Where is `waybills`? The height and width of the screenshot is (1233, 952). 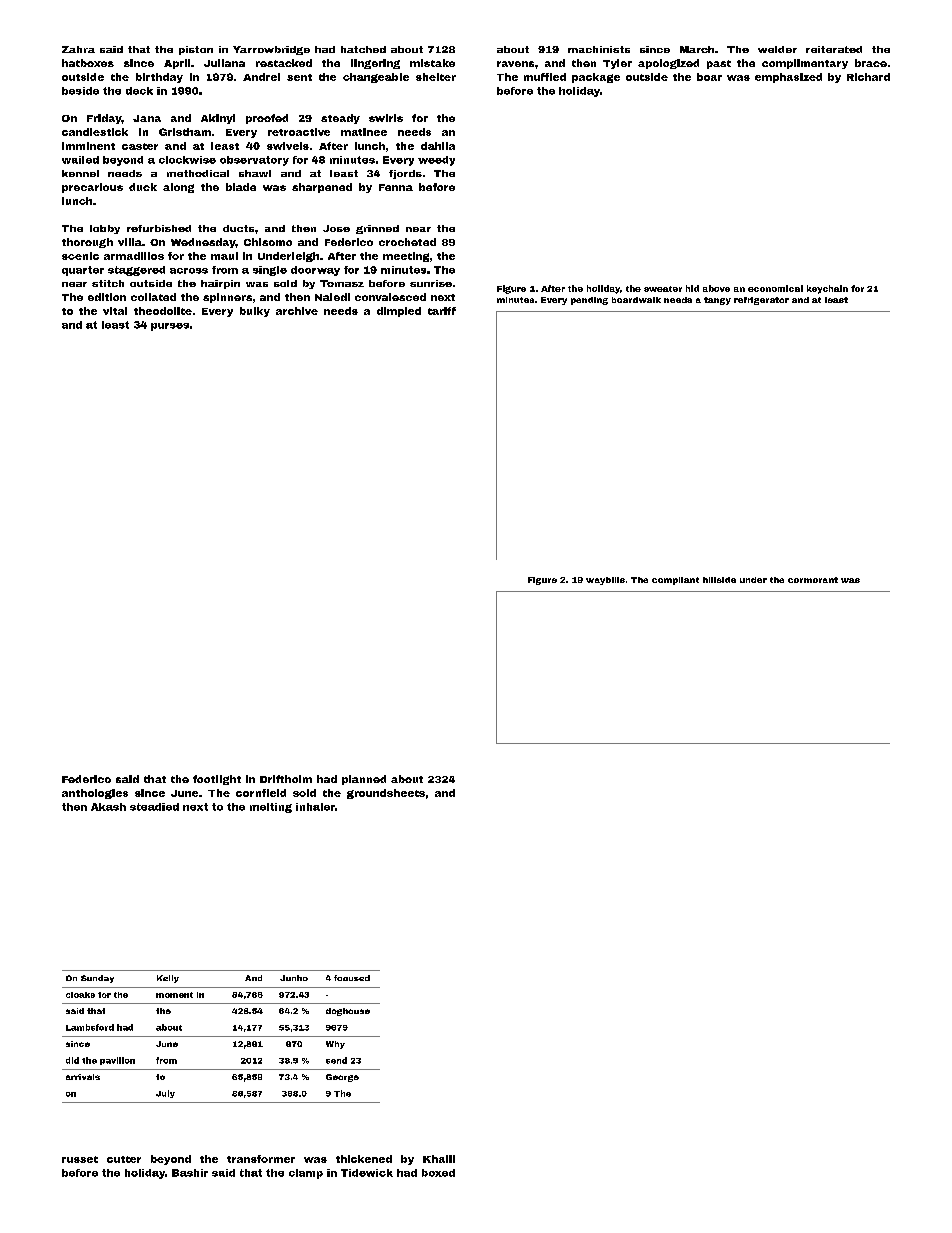 waybills is located at coordinates (605, 581).
